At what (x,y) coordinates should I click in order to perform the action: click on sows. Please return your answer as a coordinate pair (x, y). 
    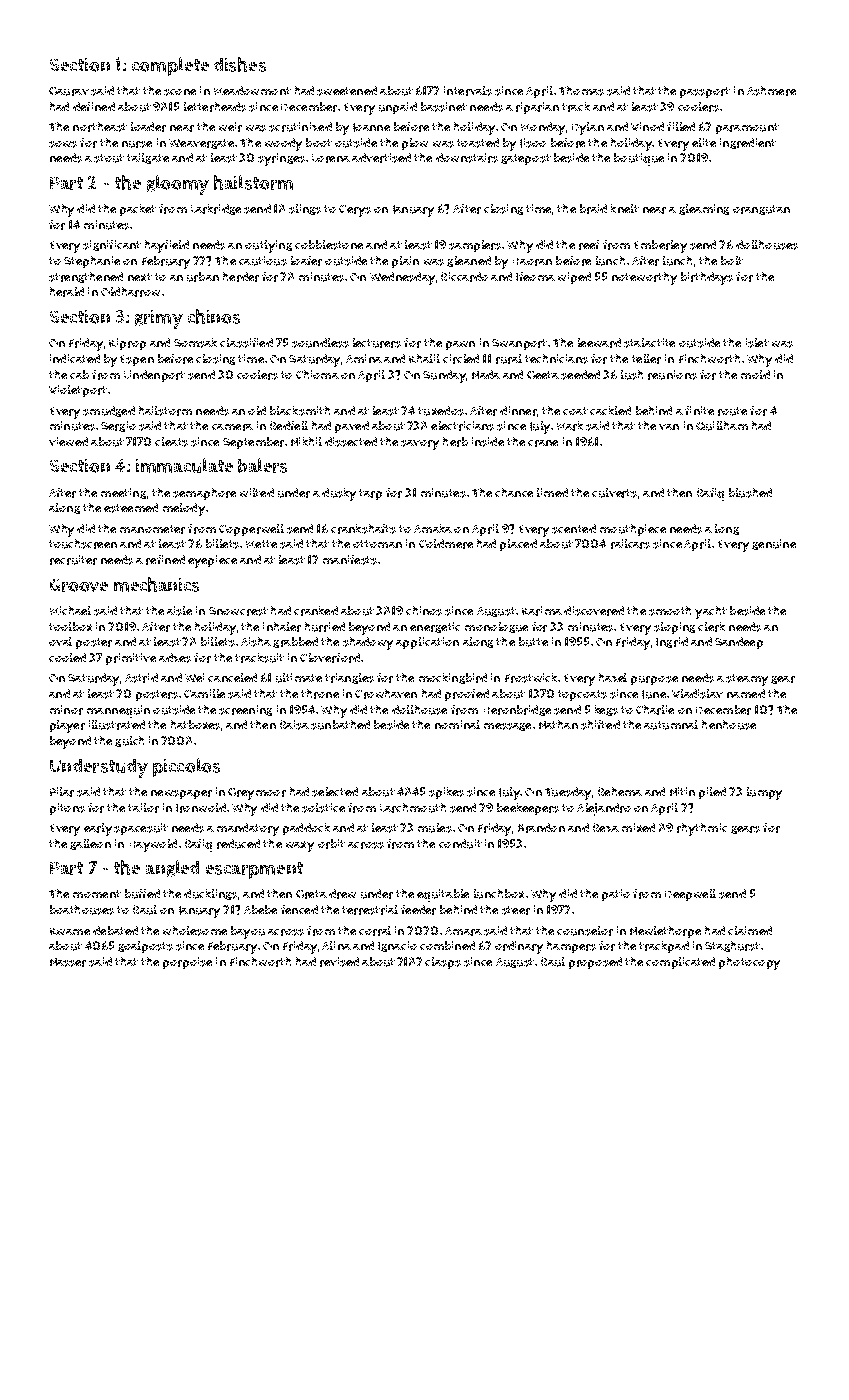
    Looking at the image, I should click on (63, 144).
